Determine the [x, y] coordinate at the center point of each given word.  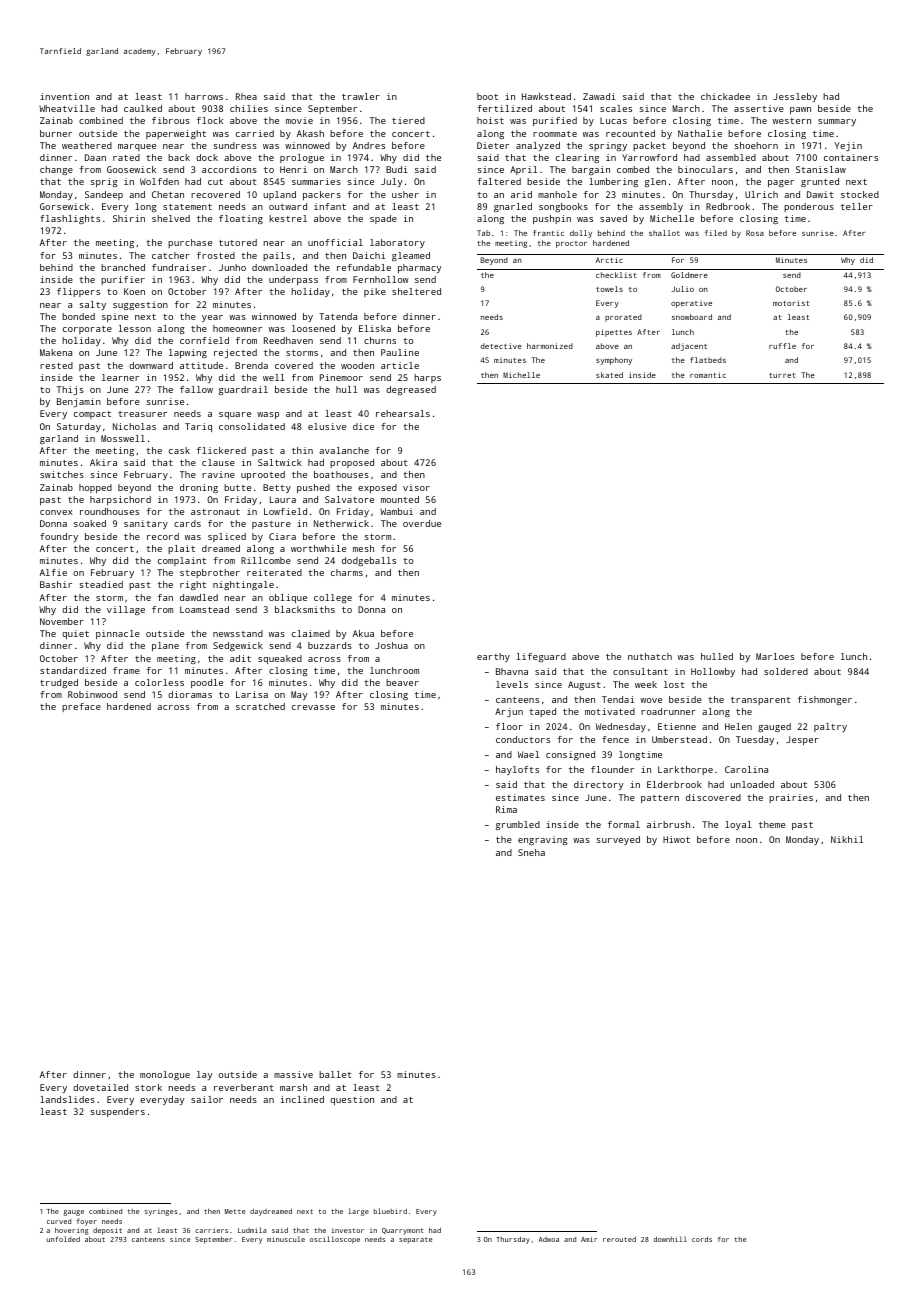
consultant [640, 671]
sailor [207, 1099]
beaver [402, 682]
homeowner [237, 328]
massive [293, 1074]
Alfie [53, 572]
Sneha [531, 852]
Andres [369, 145]
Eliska [375, 328]
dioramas [190, 694]
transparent [761, 701]
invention [64, 96]
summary [837, 122]
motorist [791, 303]
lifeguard [541, 657]
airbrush [668, 824]
